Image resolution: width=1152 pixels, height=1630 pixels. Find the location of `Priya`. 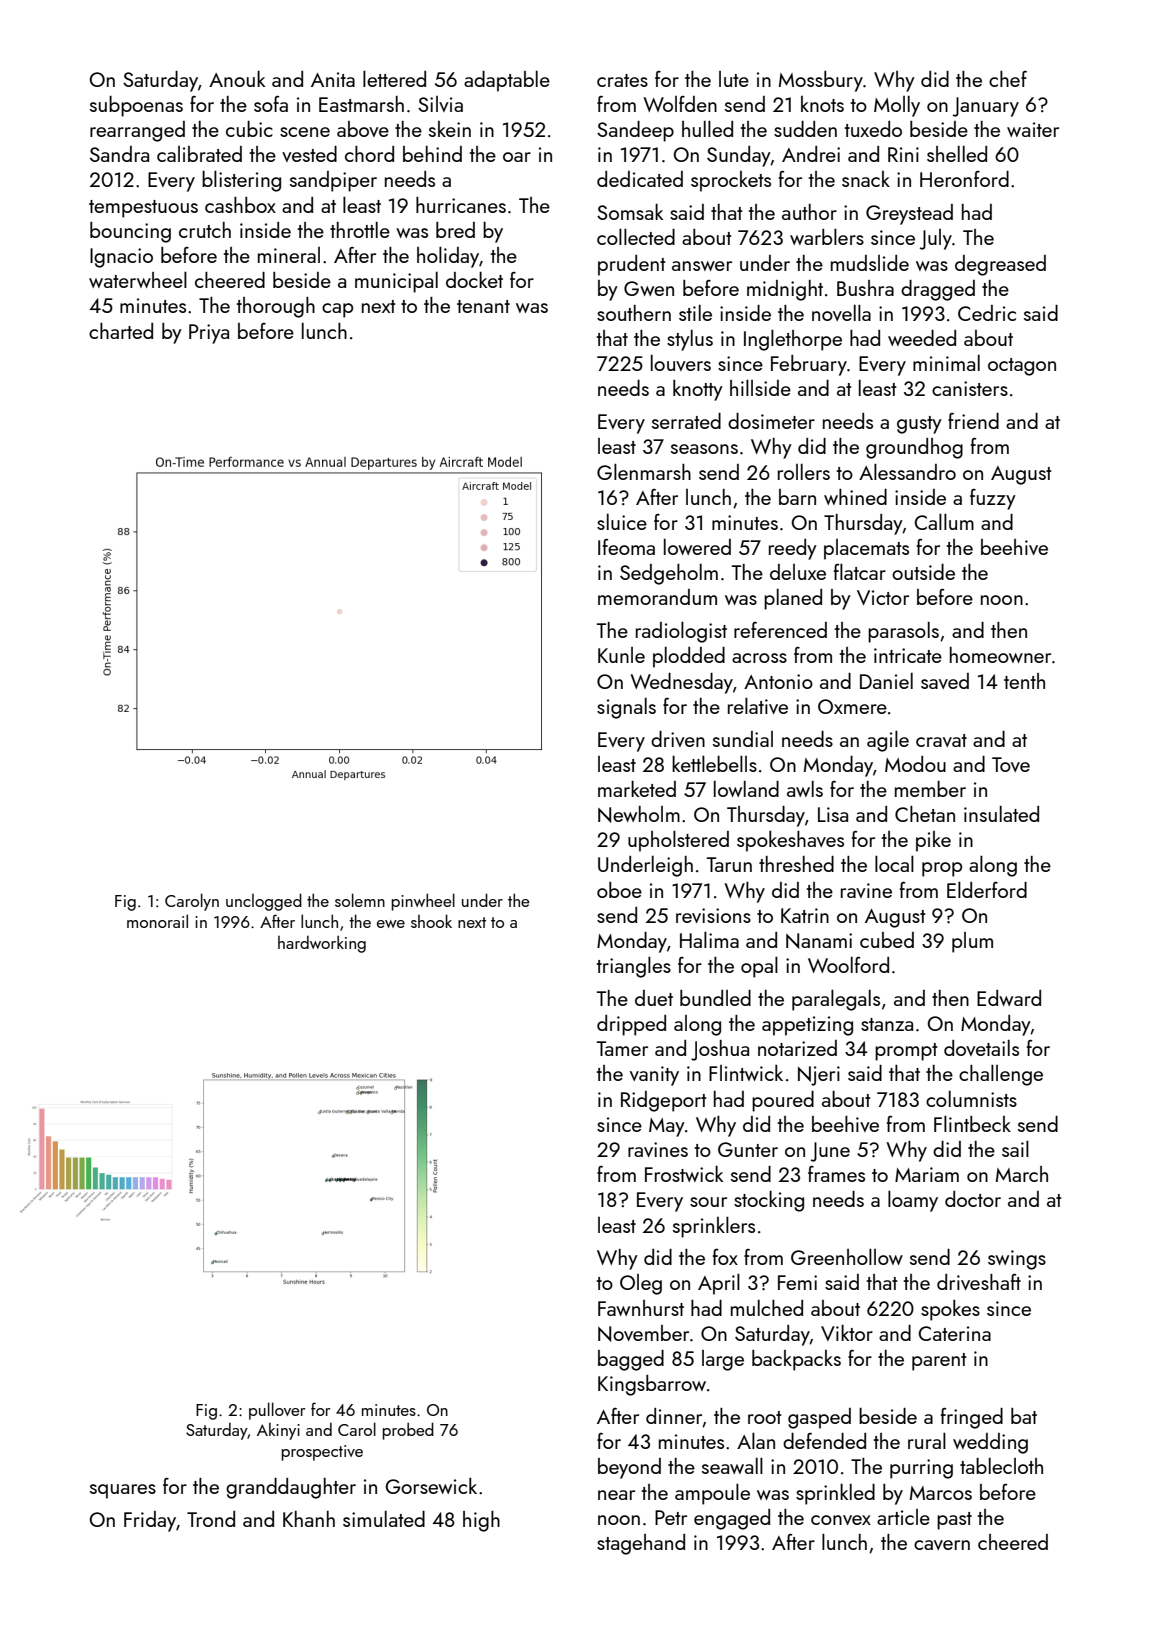

Priya is located at coordinates (209, 334).
